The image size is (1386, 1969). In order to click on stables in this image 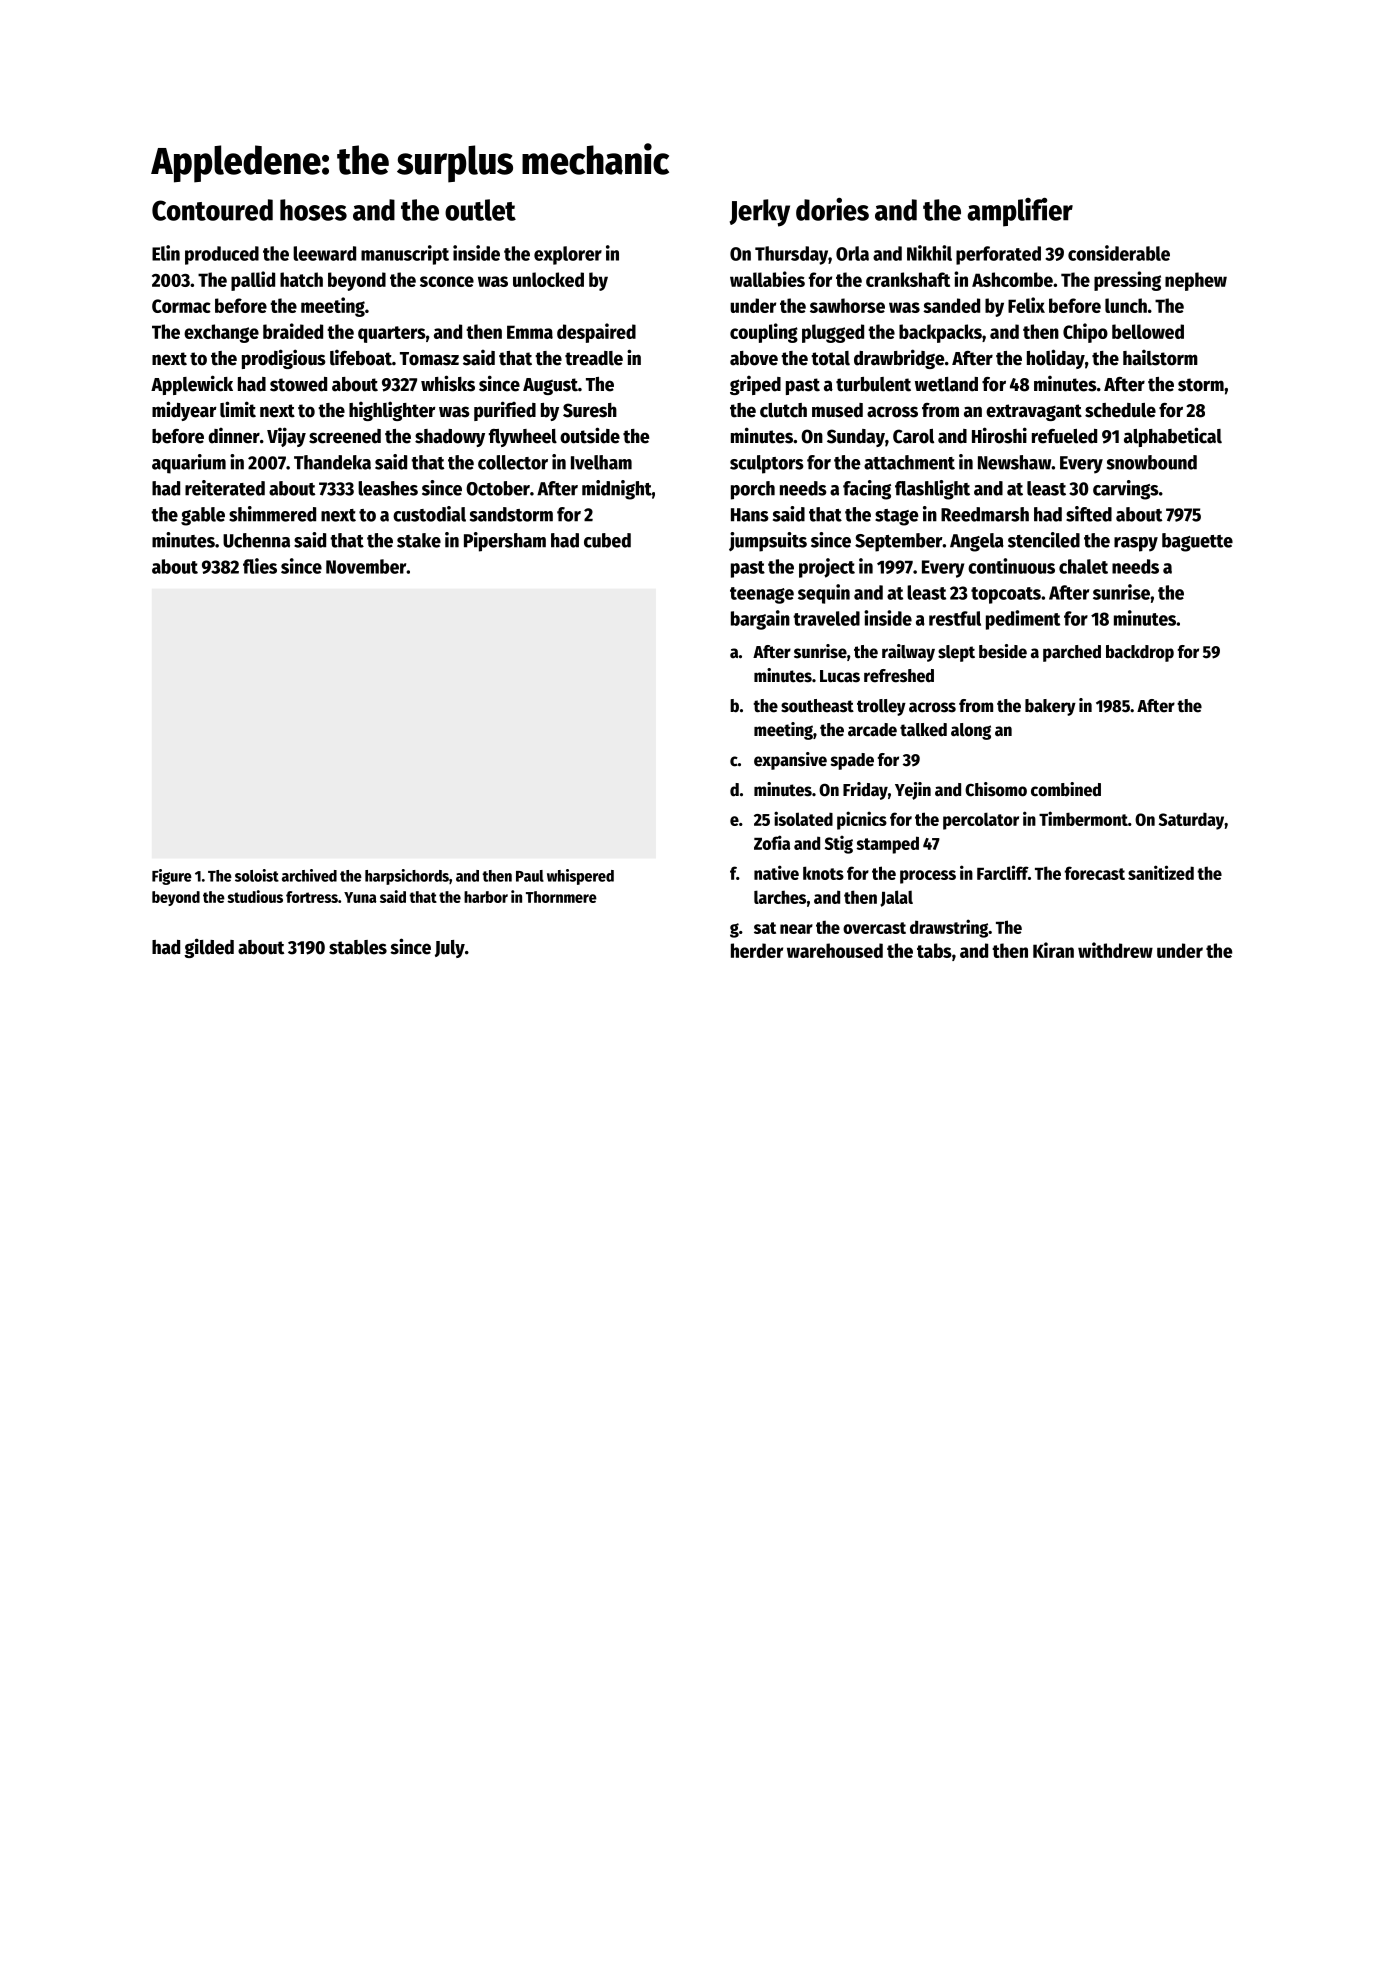, I will do `click(358, 947)`.
